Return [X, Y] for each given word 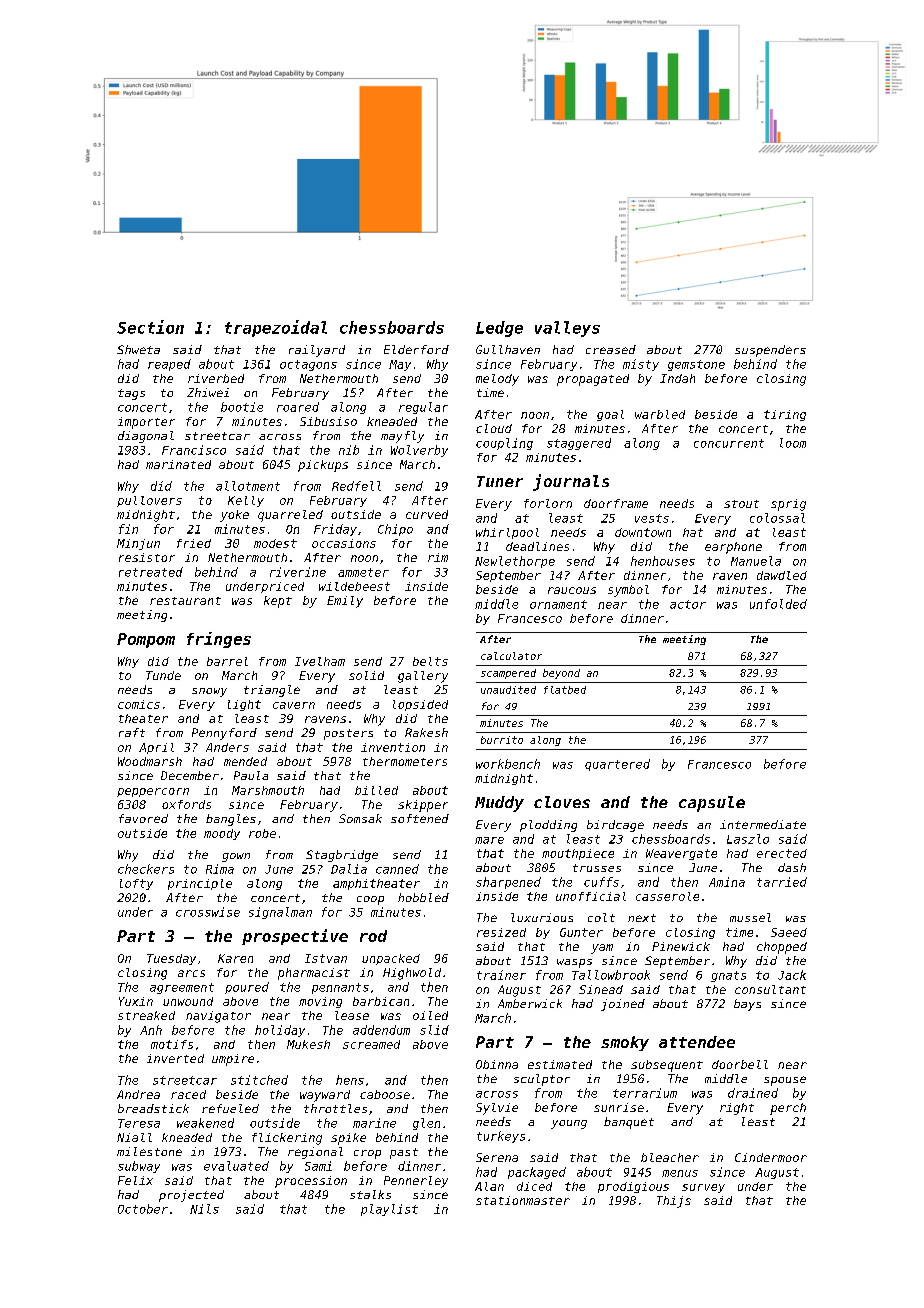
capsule [712, 804]
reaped [169, 365]
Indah [677, 378]
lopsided [420, 705]
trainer [501, 975]
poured [247, 988]
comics [139, 704]
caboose [385, 1094]
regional [315, 1153]
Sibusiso [328, 421]
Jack [792, 975]
